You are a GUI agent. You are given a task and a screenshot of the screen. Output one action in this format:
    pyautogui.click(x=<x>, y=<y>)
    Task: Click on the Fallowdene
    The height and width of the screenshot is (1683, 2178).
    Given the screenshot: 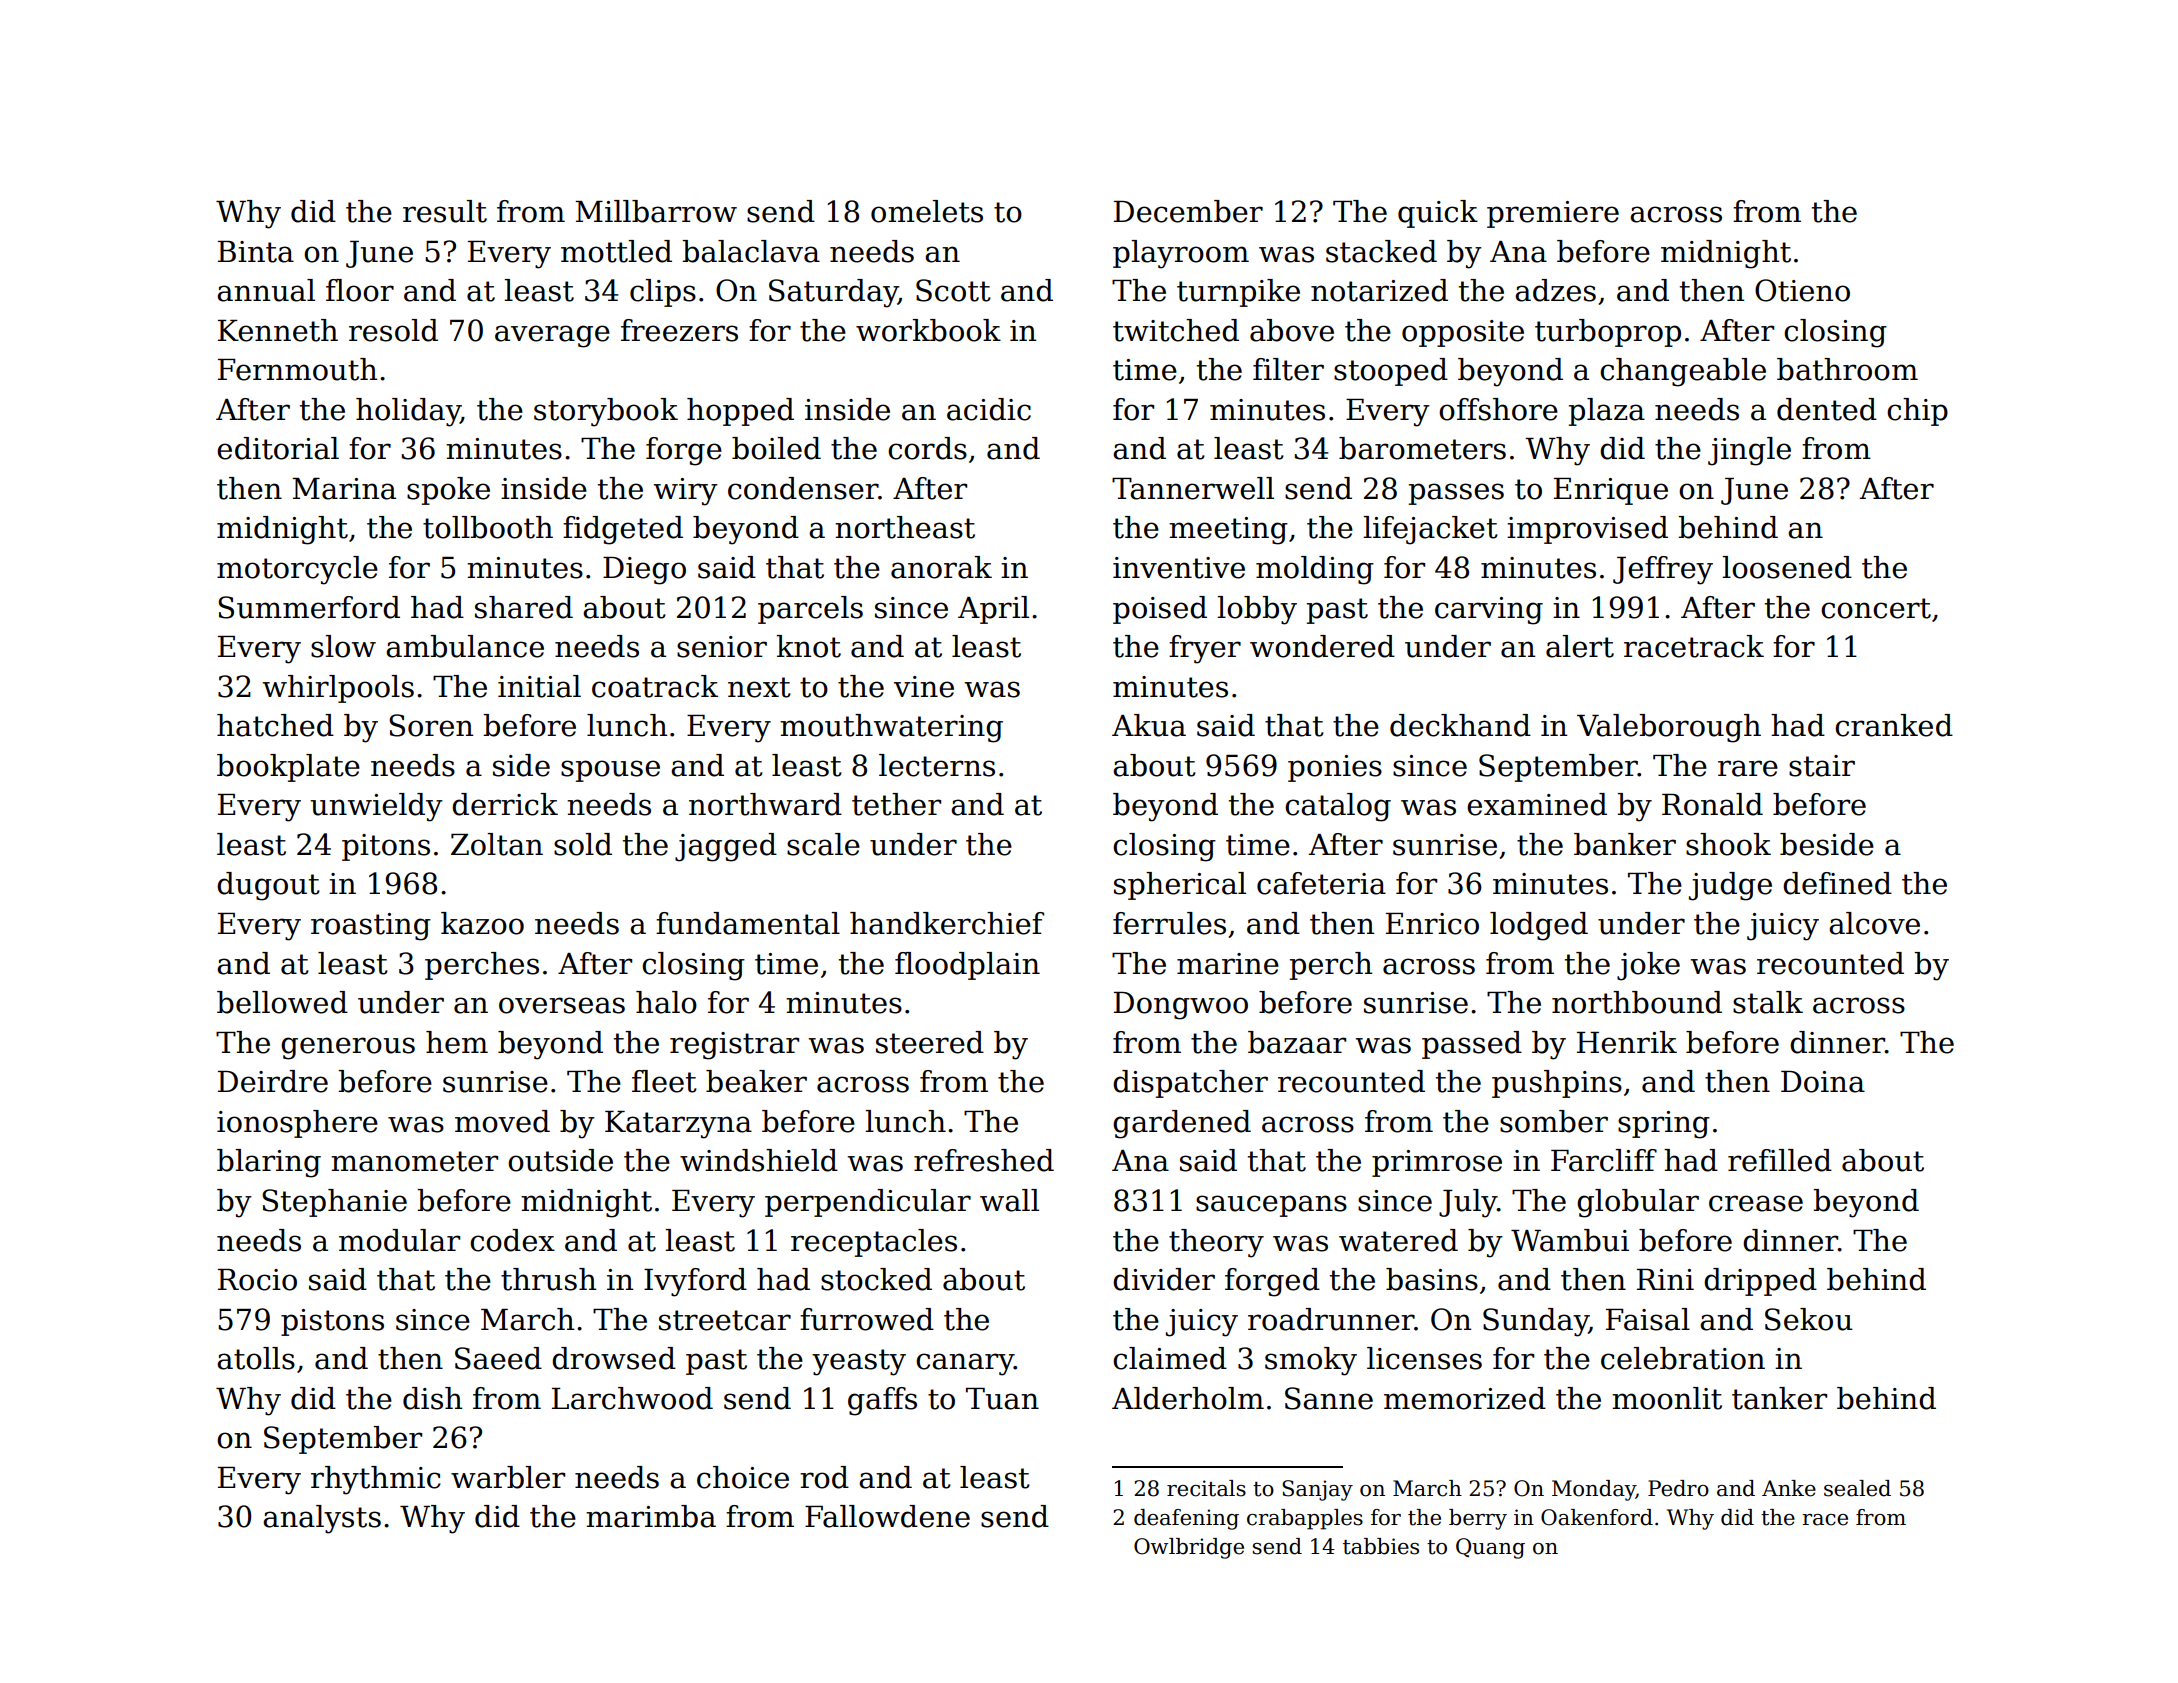 What is the action you would take?
    pyautogui.click(x=887, y=1516)
